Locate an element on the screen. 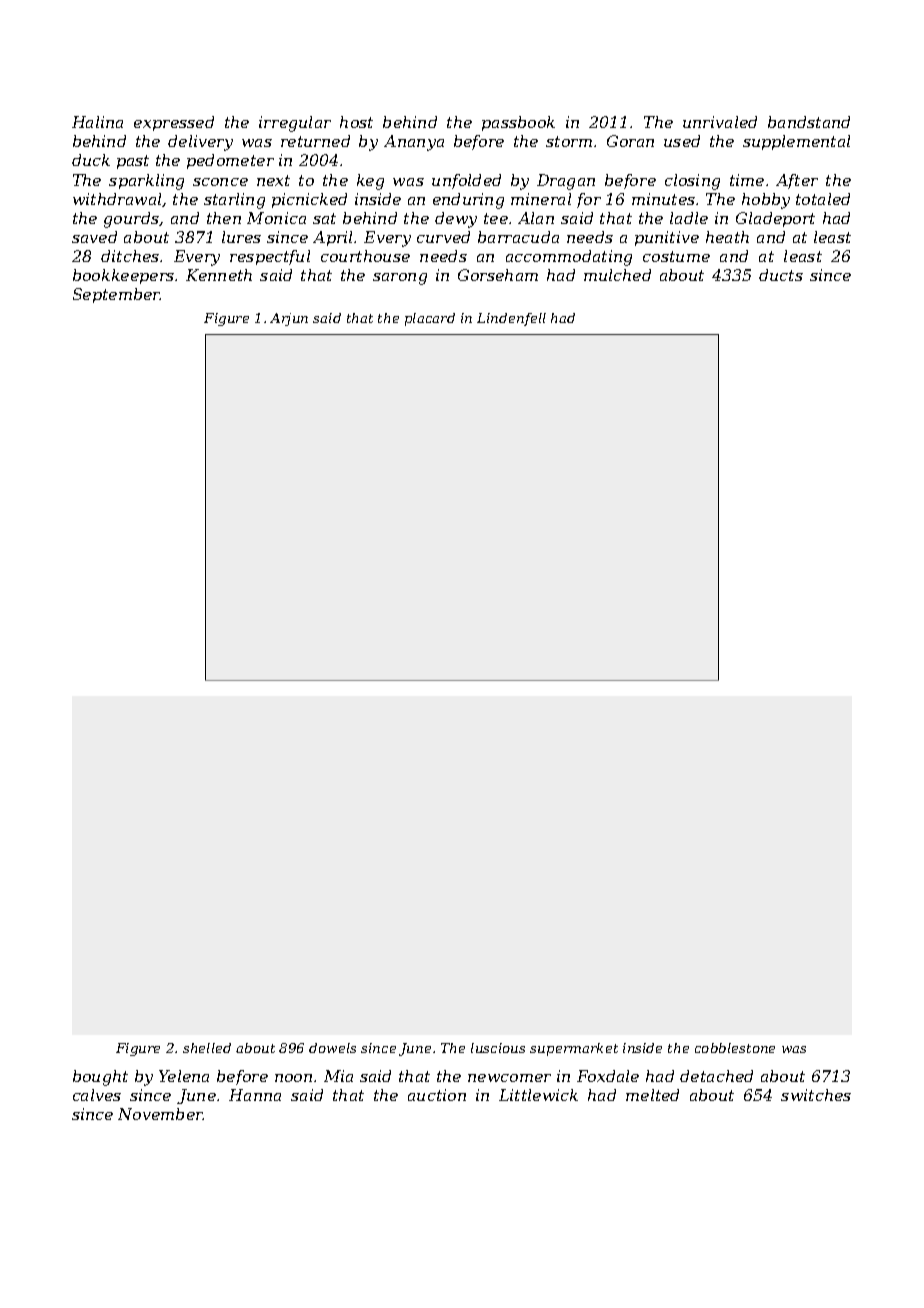  Lindenfell is located at coordinates (511, 319).
